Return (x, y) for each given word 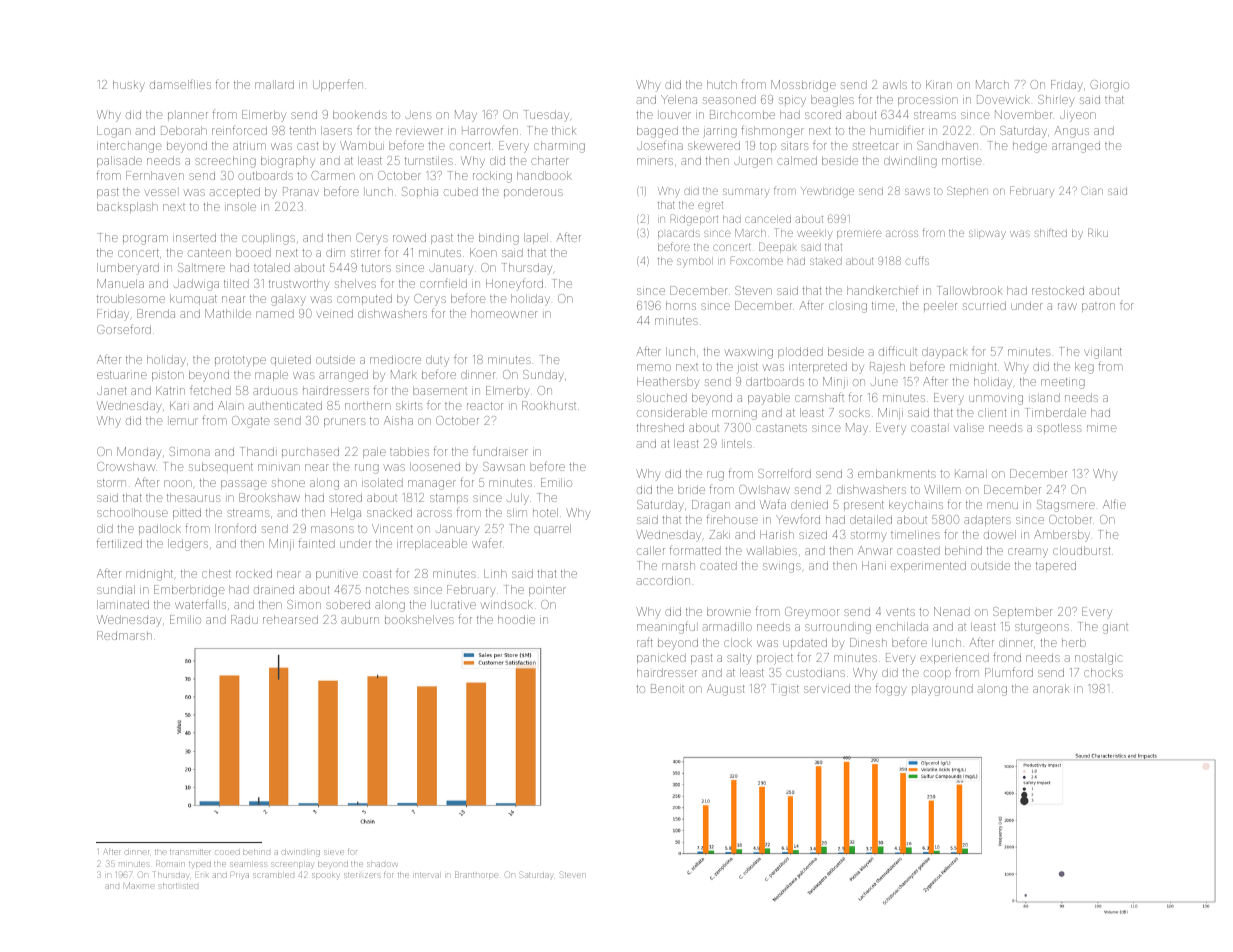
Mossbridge (803, 86)
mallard (274, 84)
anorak (1051, 688)
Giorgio (1109, 86)
